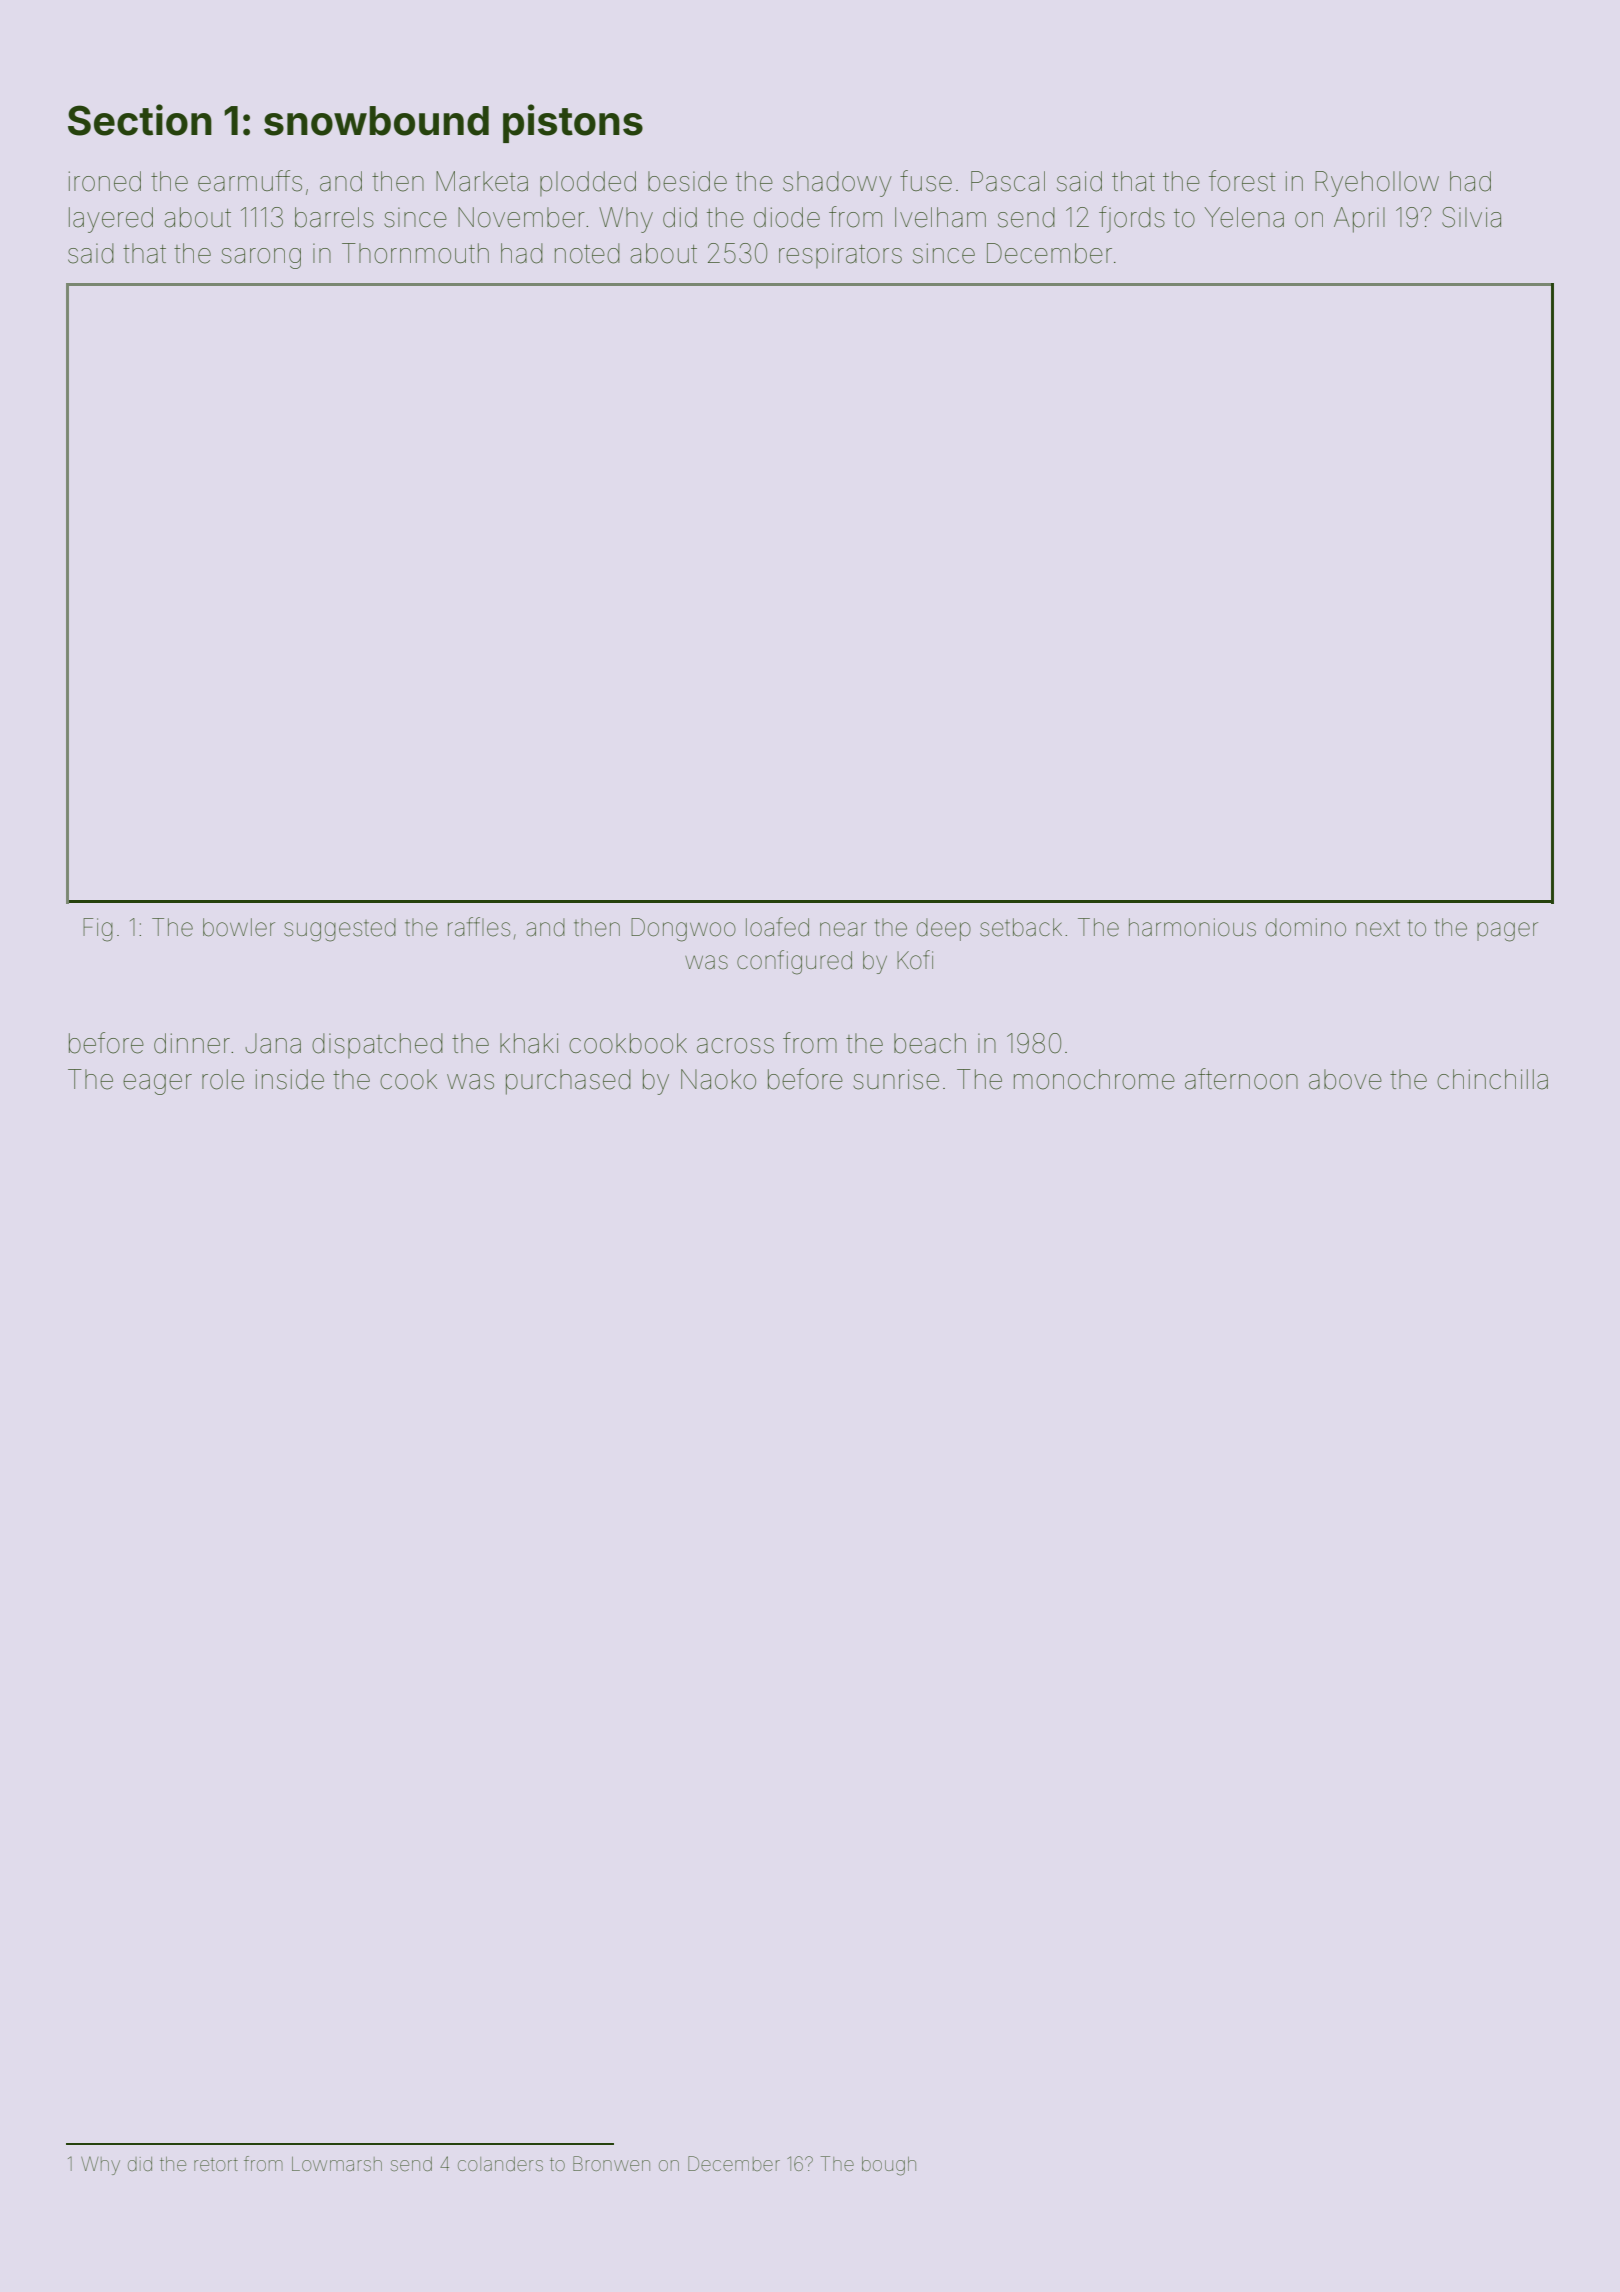 This screenshot has height=2292, width=1620. What do you see at coordinates (896, 1079) in the screenshot?
I see `sunrise` at bounding box center [896, 1079].
